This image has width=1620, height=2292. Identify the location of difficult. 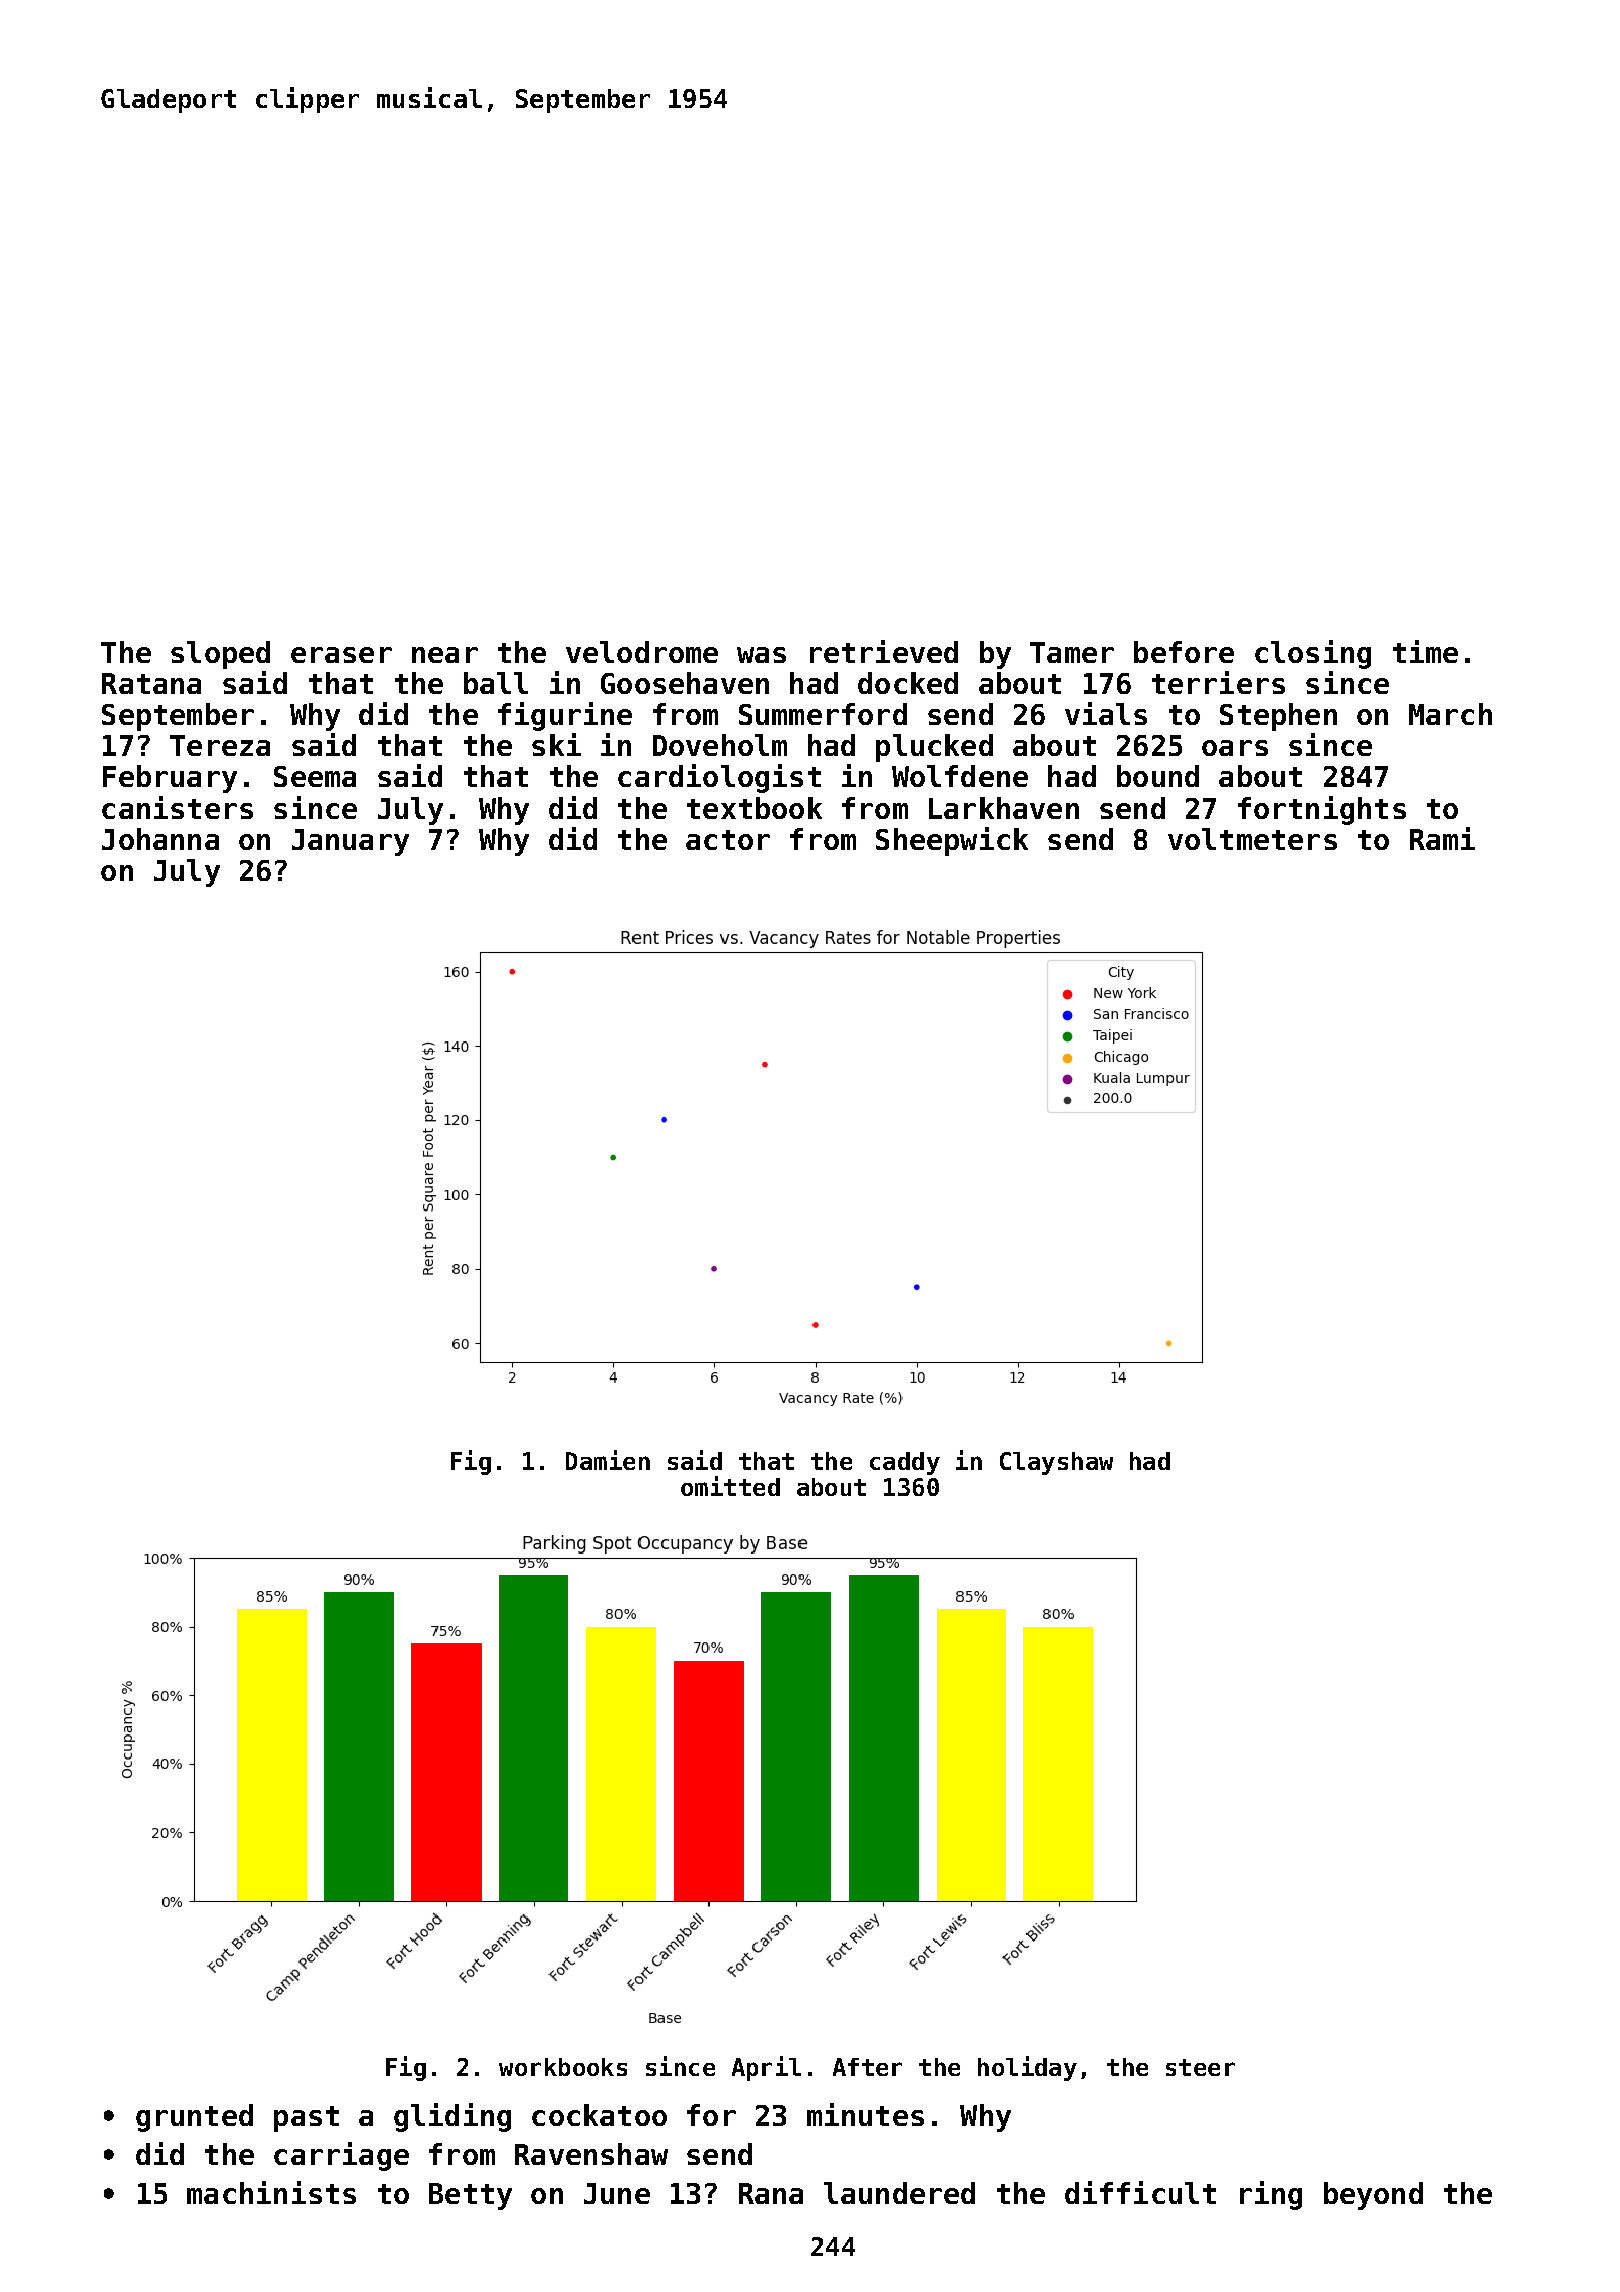
(1140, 2192).
